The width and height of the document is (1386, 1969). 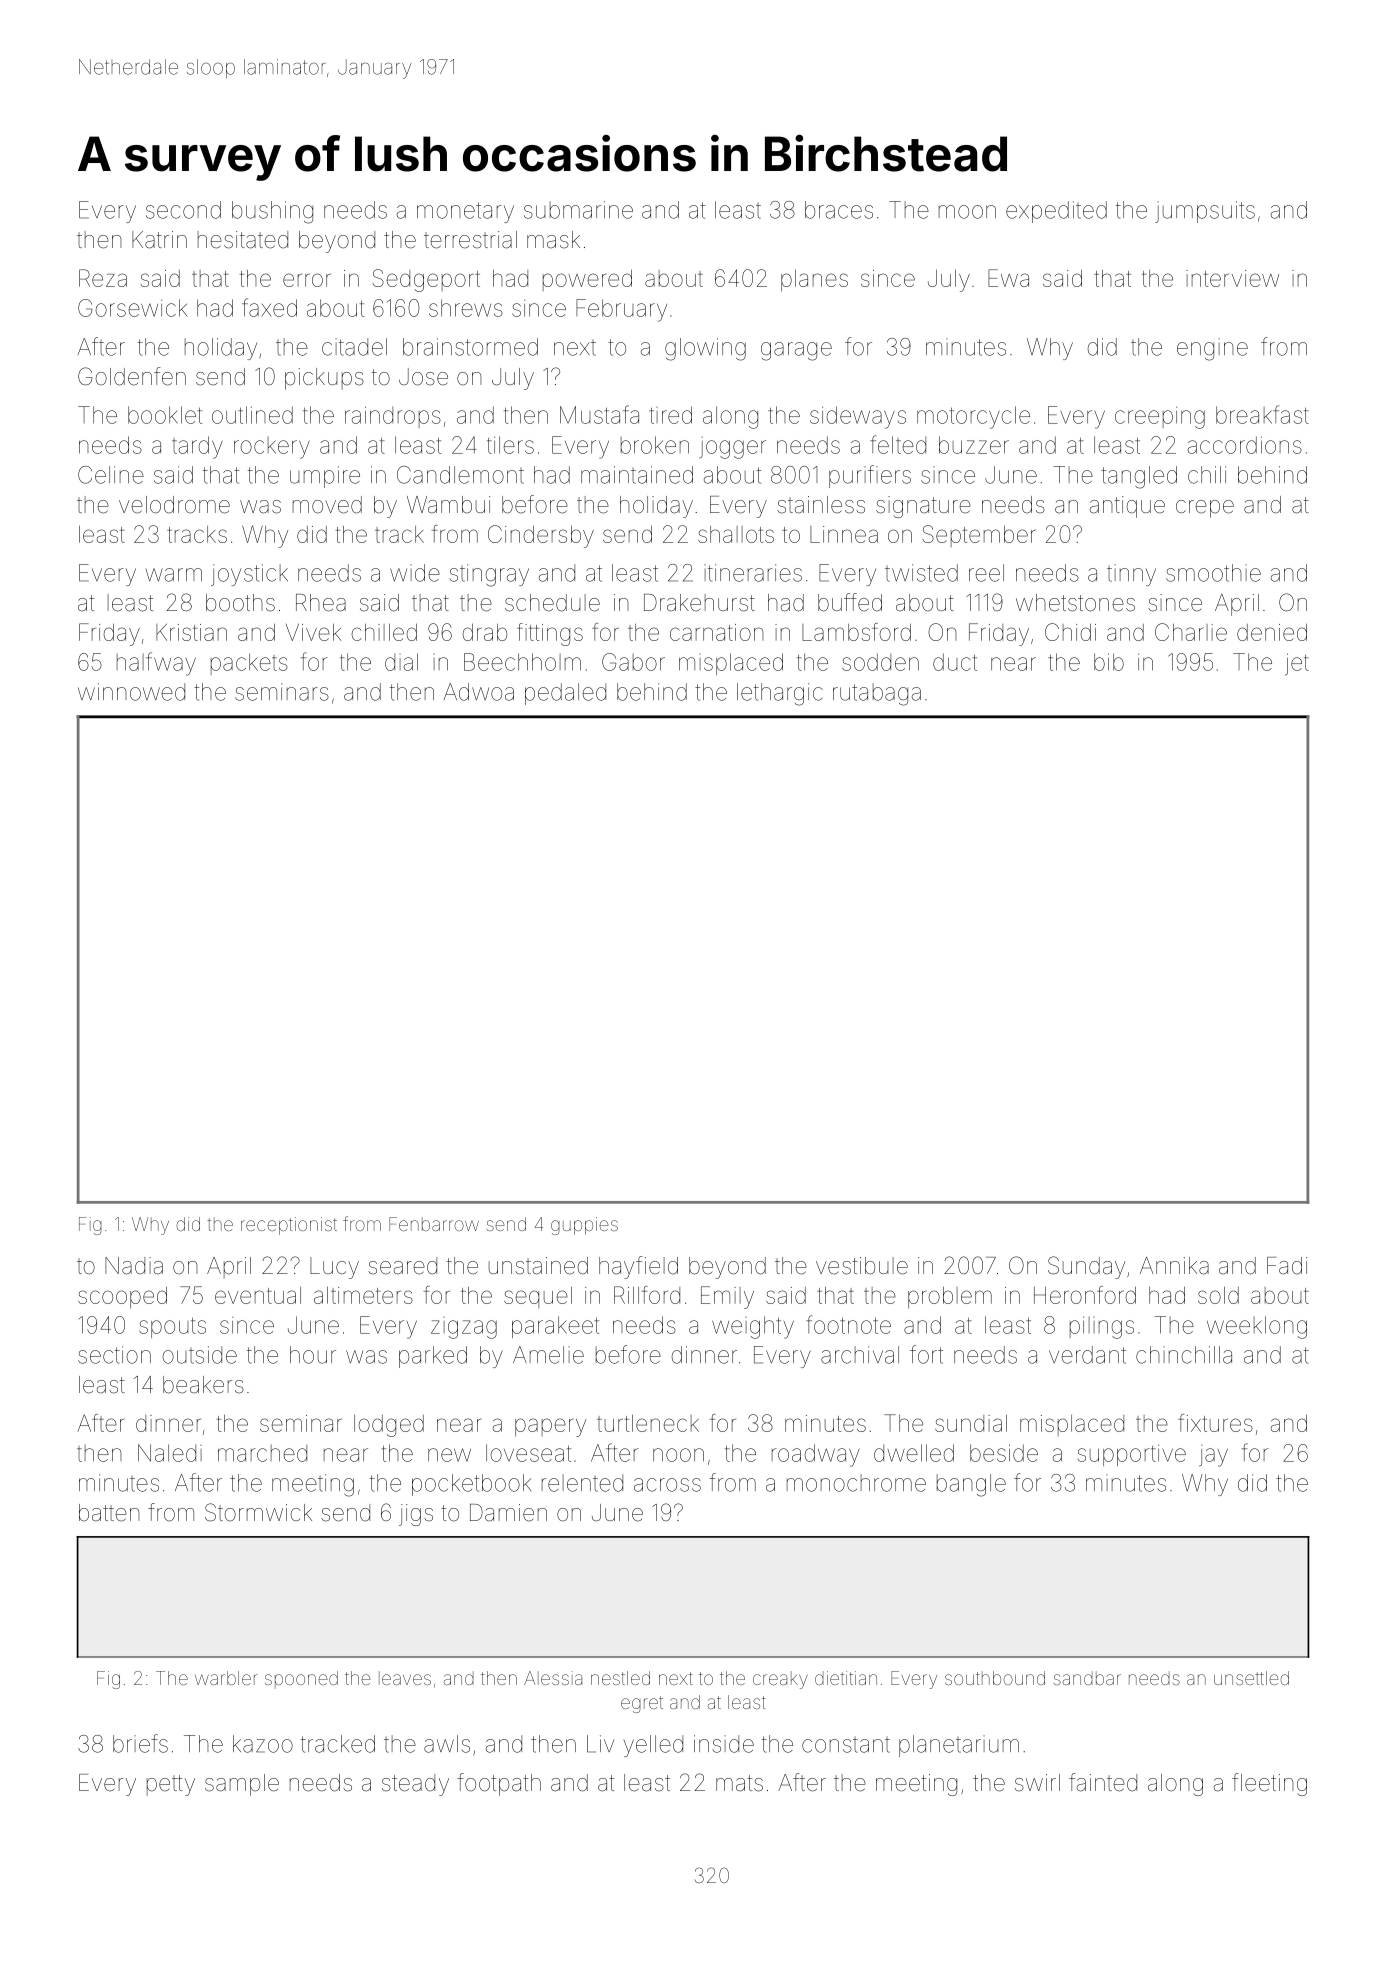 What do you see at coordinates (114, 1355) in the document?
I see `section` at bounding box center [114, 1355].
